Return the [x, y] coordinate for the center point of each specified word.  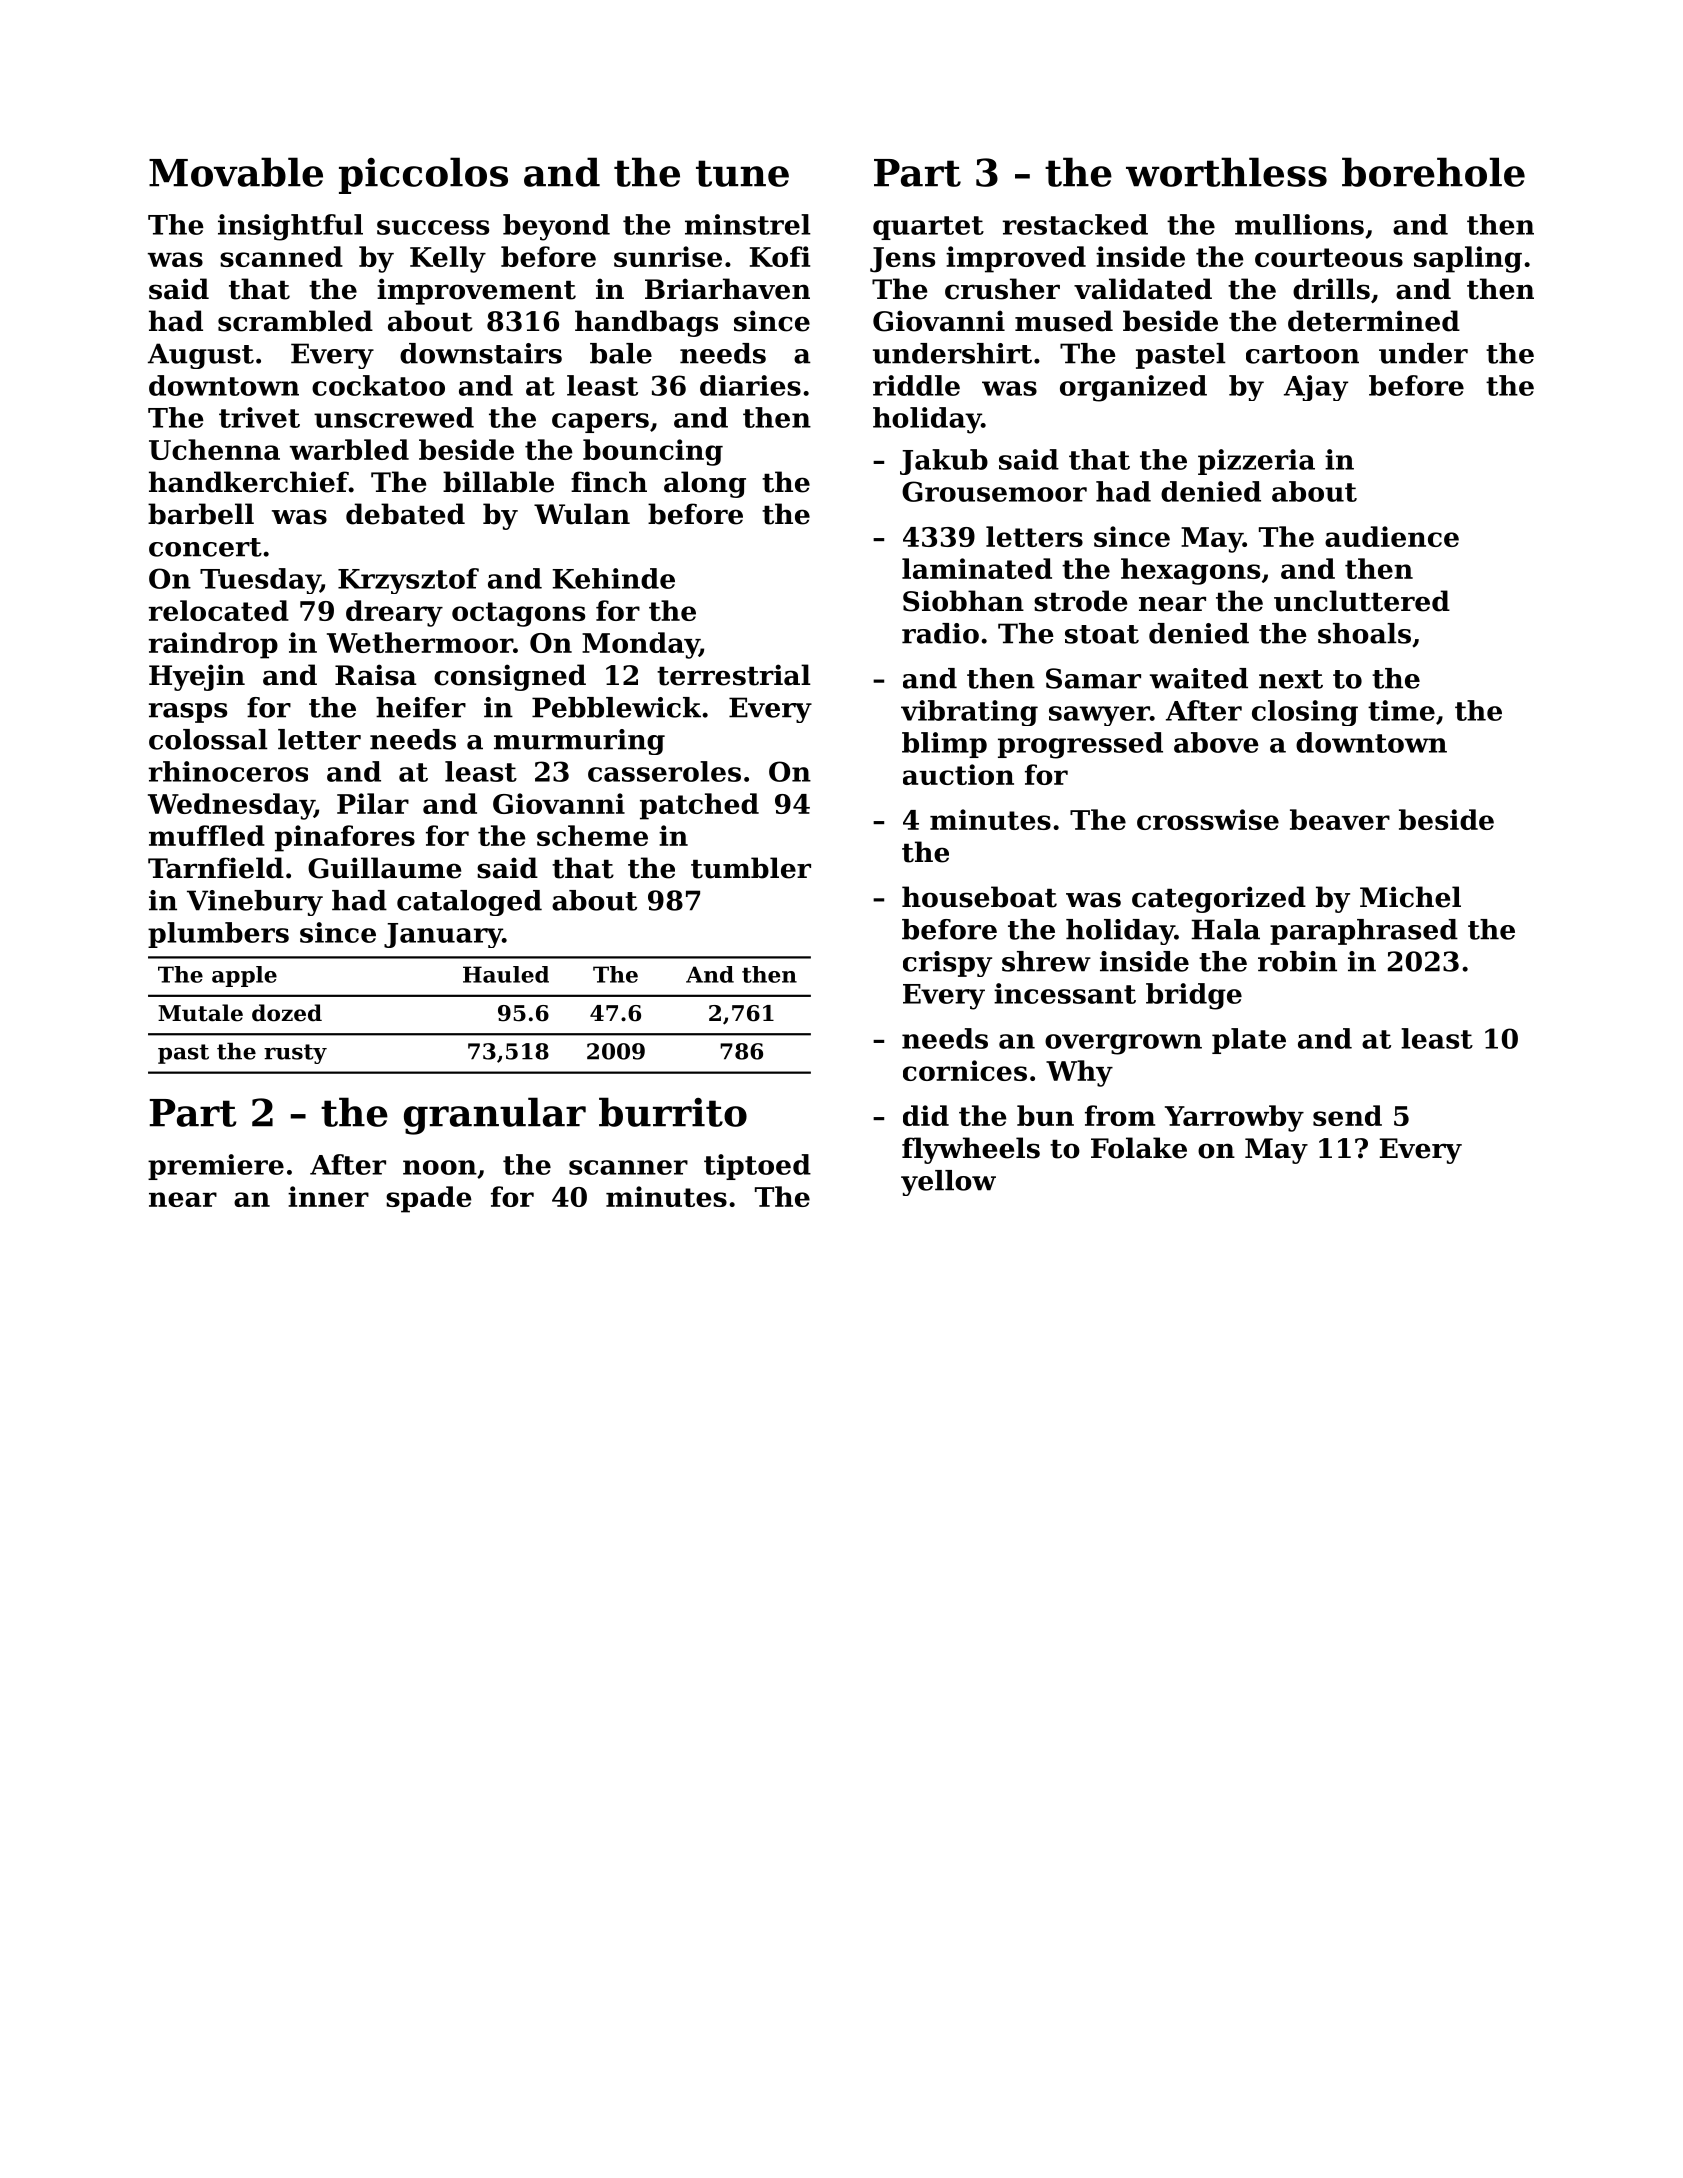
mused [1064, 321]
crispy [947, 964]
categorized [1219, 899]
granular [495, 1116]
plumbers [218, 935]
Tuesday [260, 581]
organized [1133, 388]
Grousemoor [994, 491]
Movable [236, 172]
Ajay [1316, 388]
